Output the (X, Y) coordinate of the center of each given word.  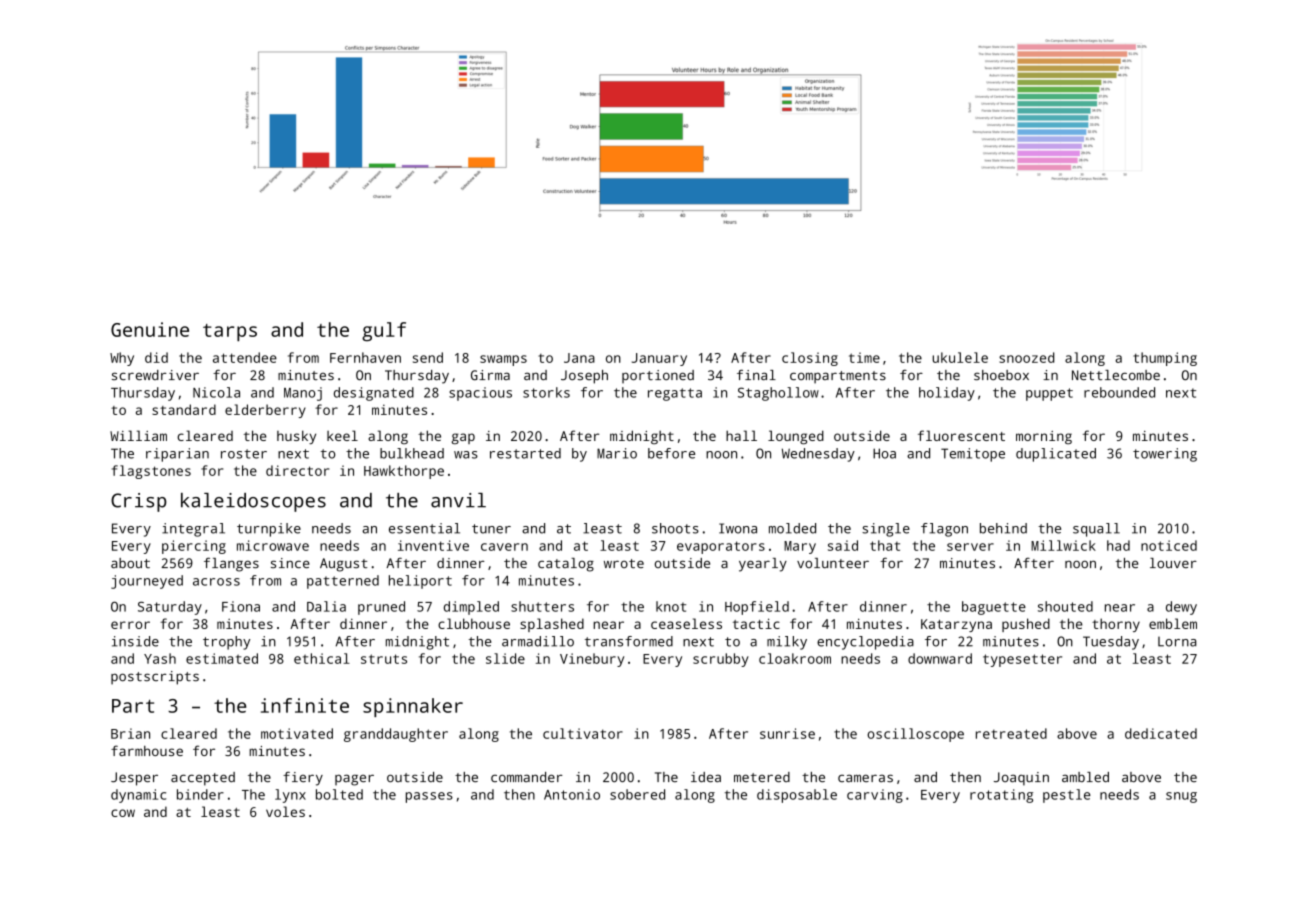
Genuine (150, 329)
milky (787, 643)
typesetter (1022, 660)
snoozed (1026, 357)
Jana (579, 358)
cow (123, 813)
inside (135, 641)
